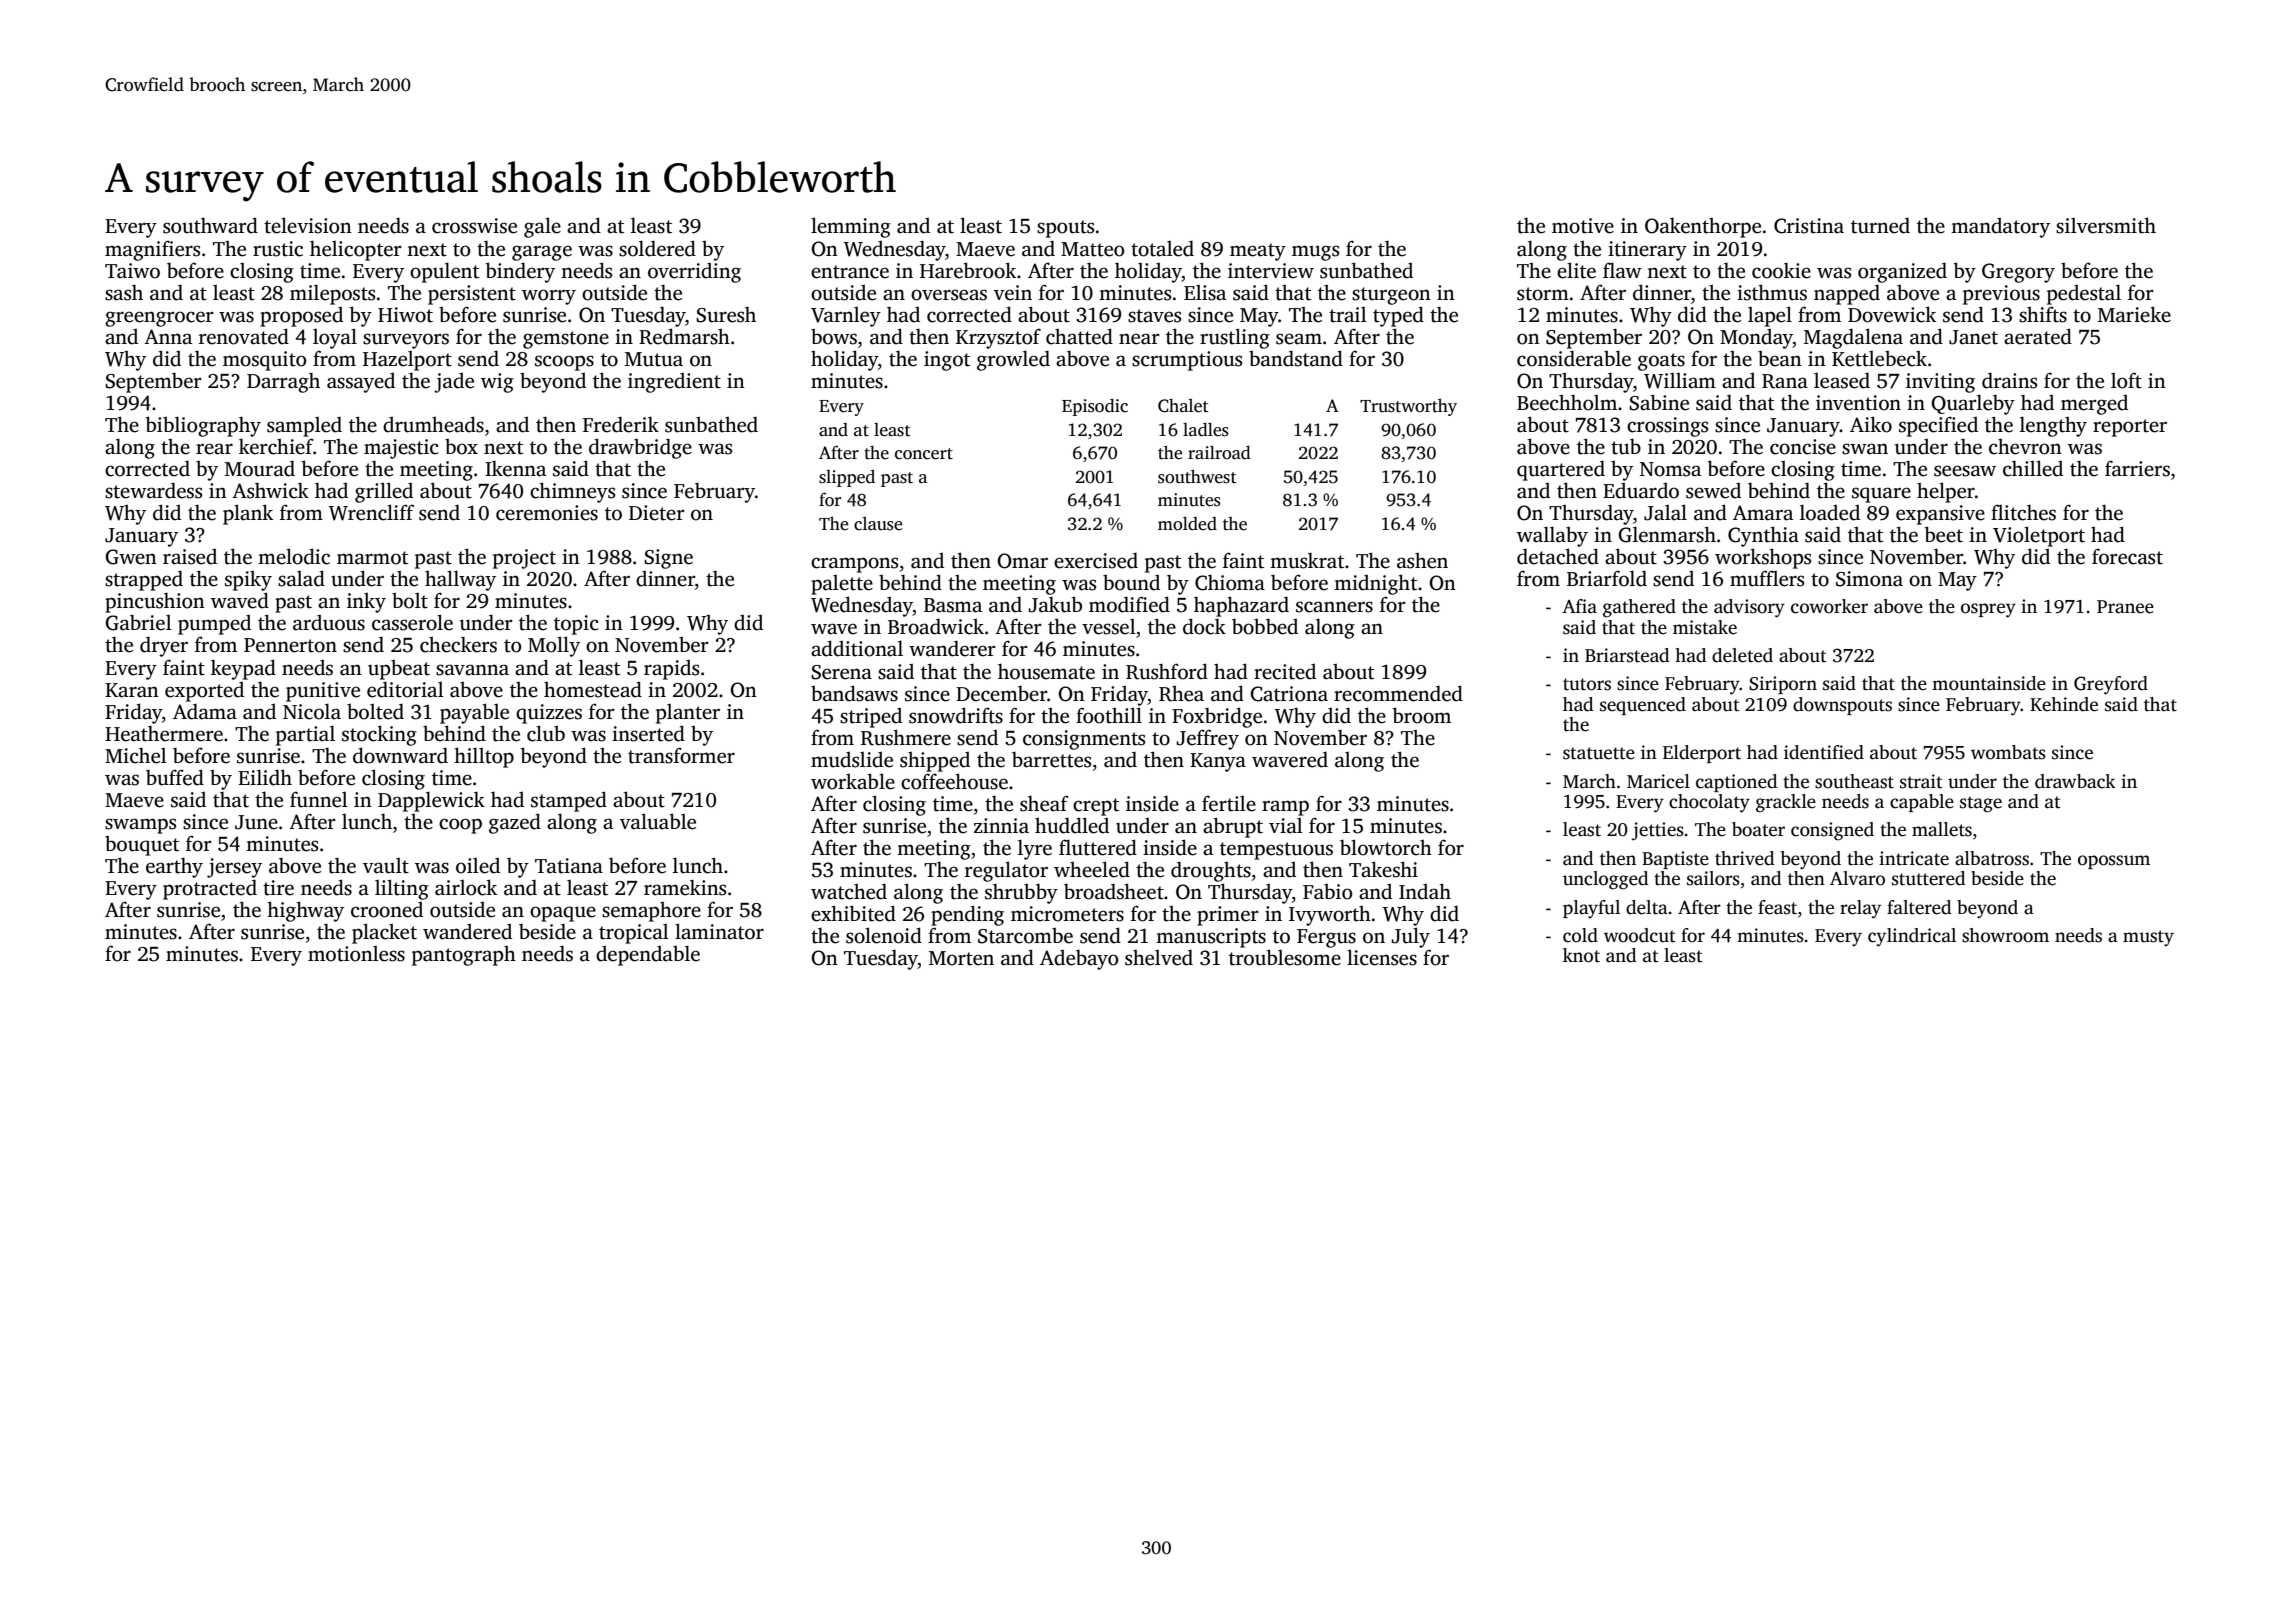  I want to click on specified, so click(1938, 426).
